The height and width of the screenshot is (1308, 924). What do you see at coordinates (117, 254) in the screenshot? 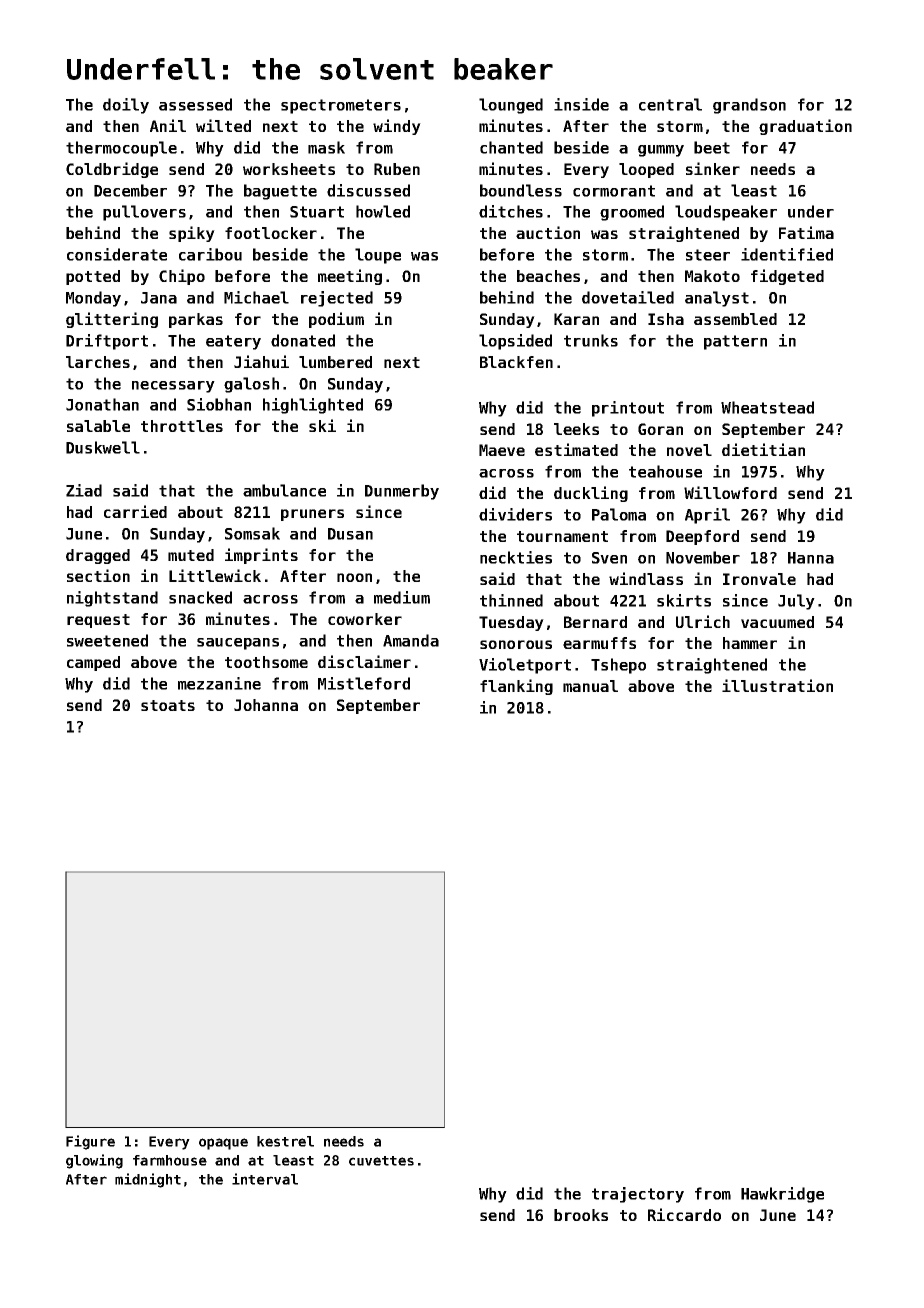
I see `considerate` at bounding box center [117, 254].
